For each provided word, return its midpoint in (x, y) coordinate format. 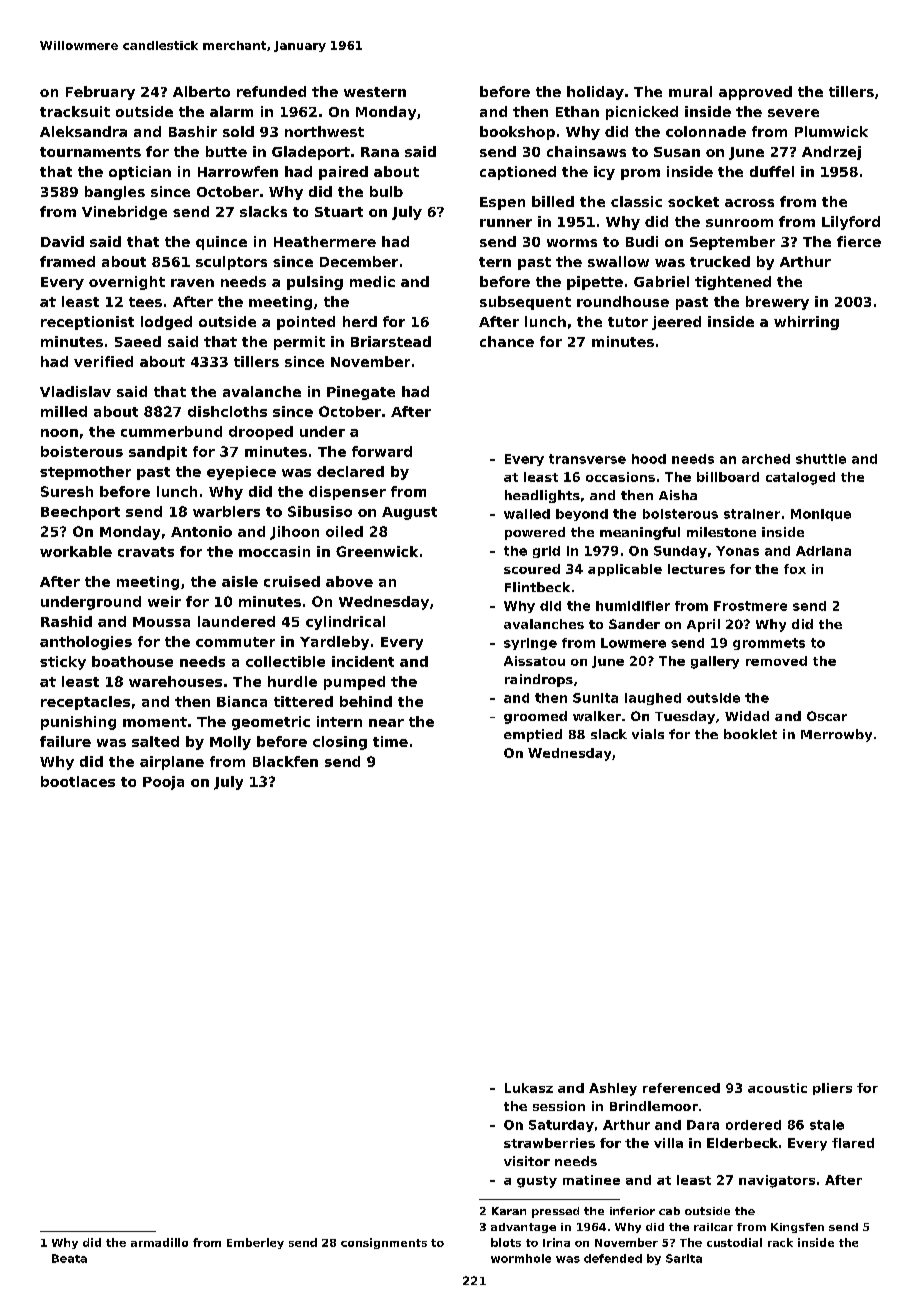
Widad (747, 716)
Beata (69, 1258)
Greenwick (377, 551)
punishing (78, 723)
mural (690, 91)
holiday (595, 93)
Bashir (193, 131)
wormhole (521, 1258)
